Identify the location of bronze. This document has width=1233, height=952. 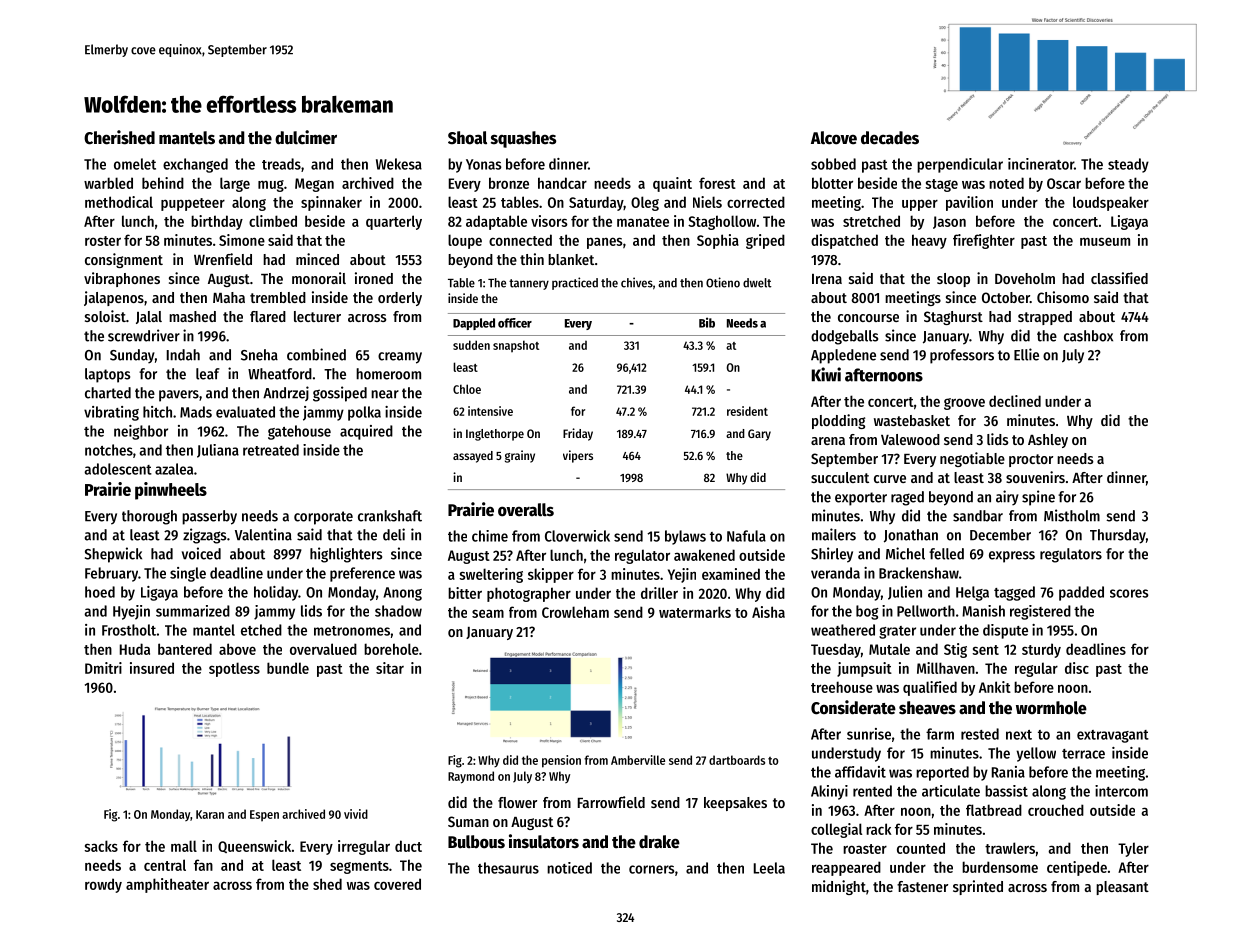
(509, 183).
